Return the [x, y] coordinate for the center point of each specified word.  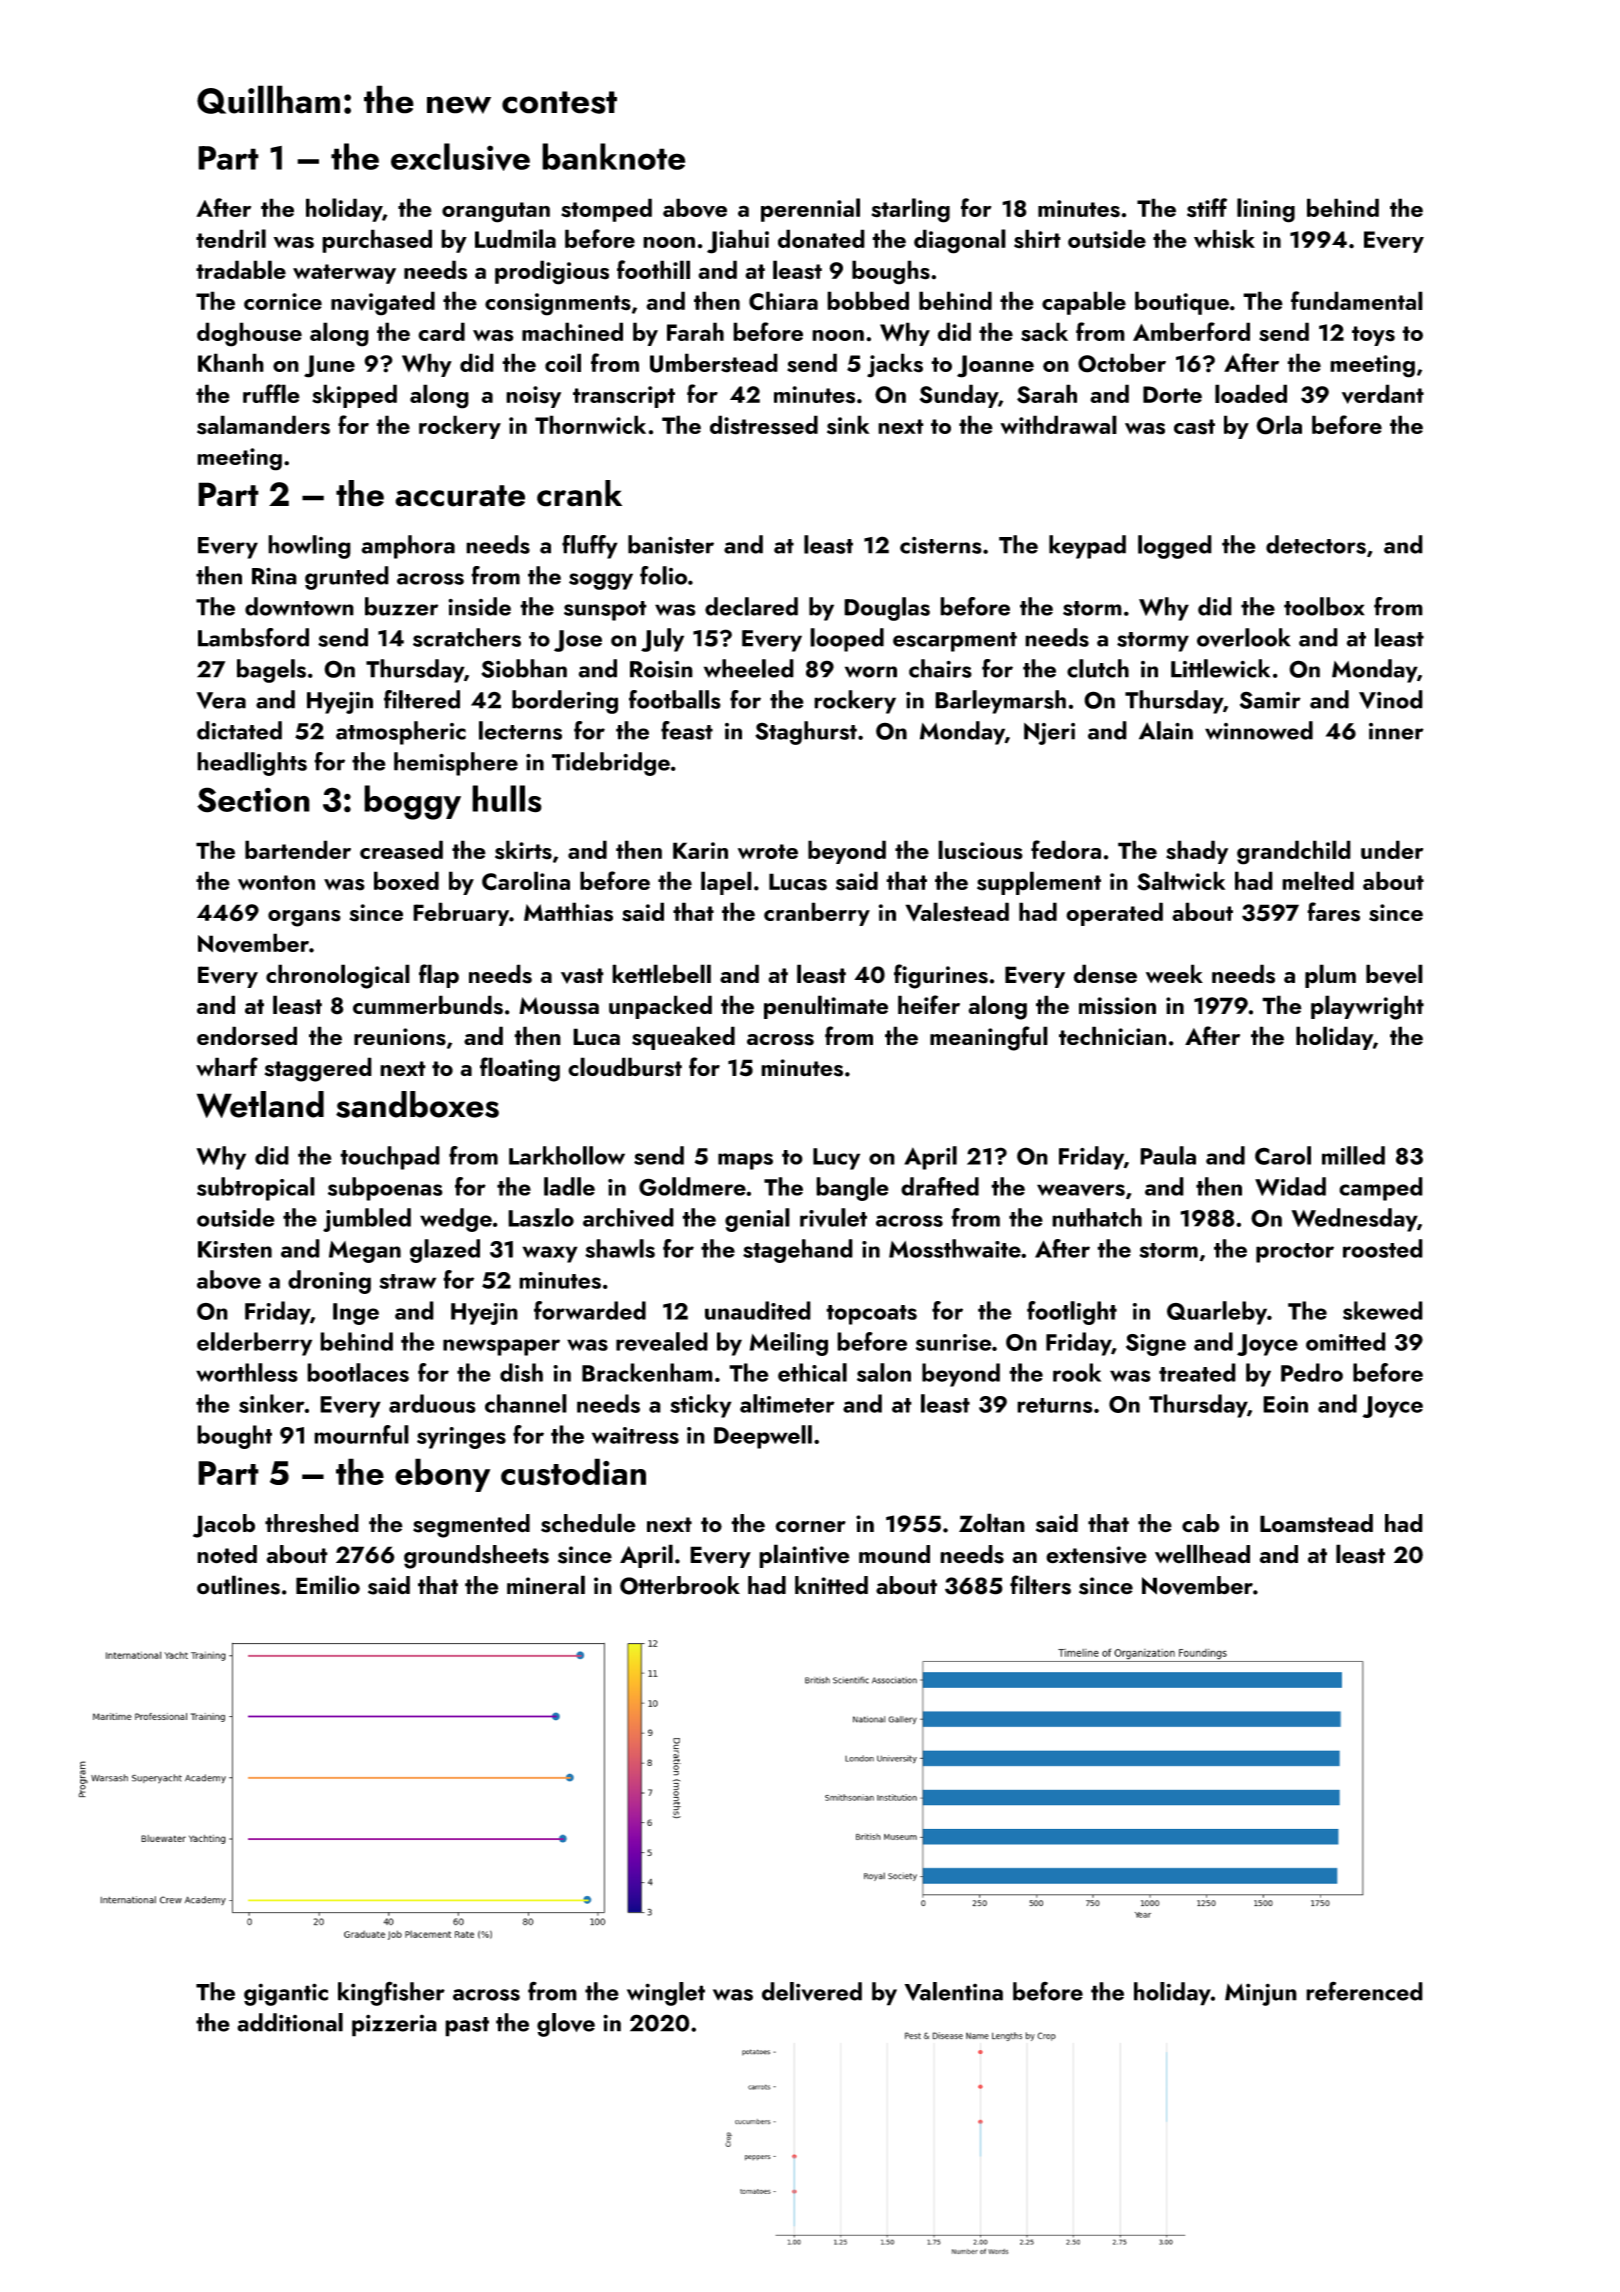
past [467, 2027]
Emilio [328, 1585]
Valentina [954, 1991]
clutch [1098, 668]
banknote [613, 156]
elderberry [254, 1344]
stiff [1207, 208]
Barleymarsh [1000, 702]
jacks [895, 365]
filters [1040, 1585]
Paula [1168, 1155]
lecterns [520, 730]
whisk [1224, 239]
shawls [620, 1248]
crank [579, 493]
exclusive [460, 157]
